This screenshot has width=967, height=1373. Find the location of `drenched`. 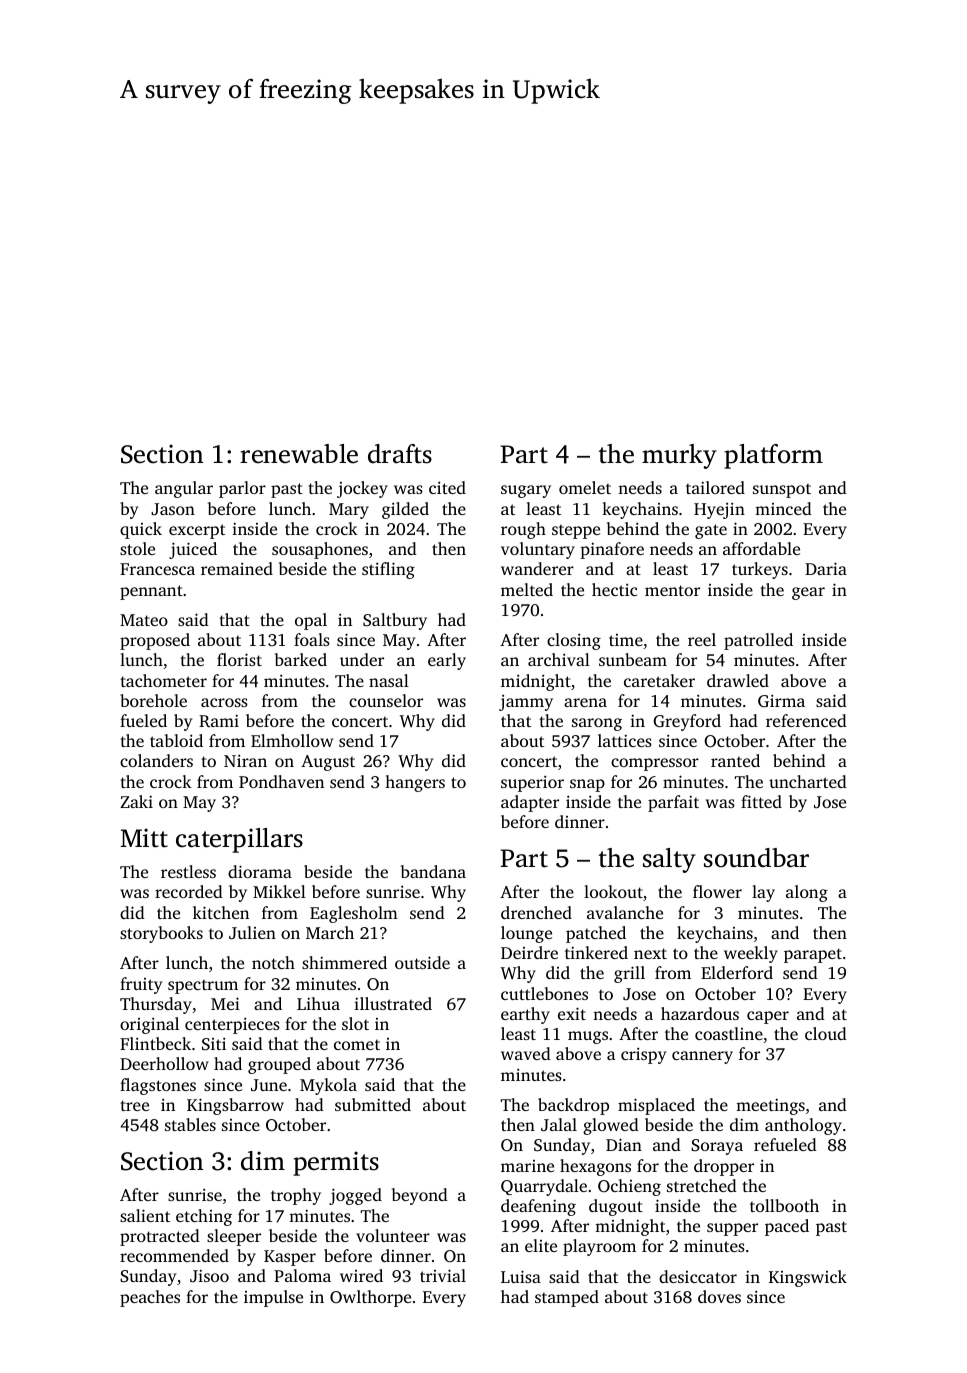

drenched is located at coordinates (536, 912).
